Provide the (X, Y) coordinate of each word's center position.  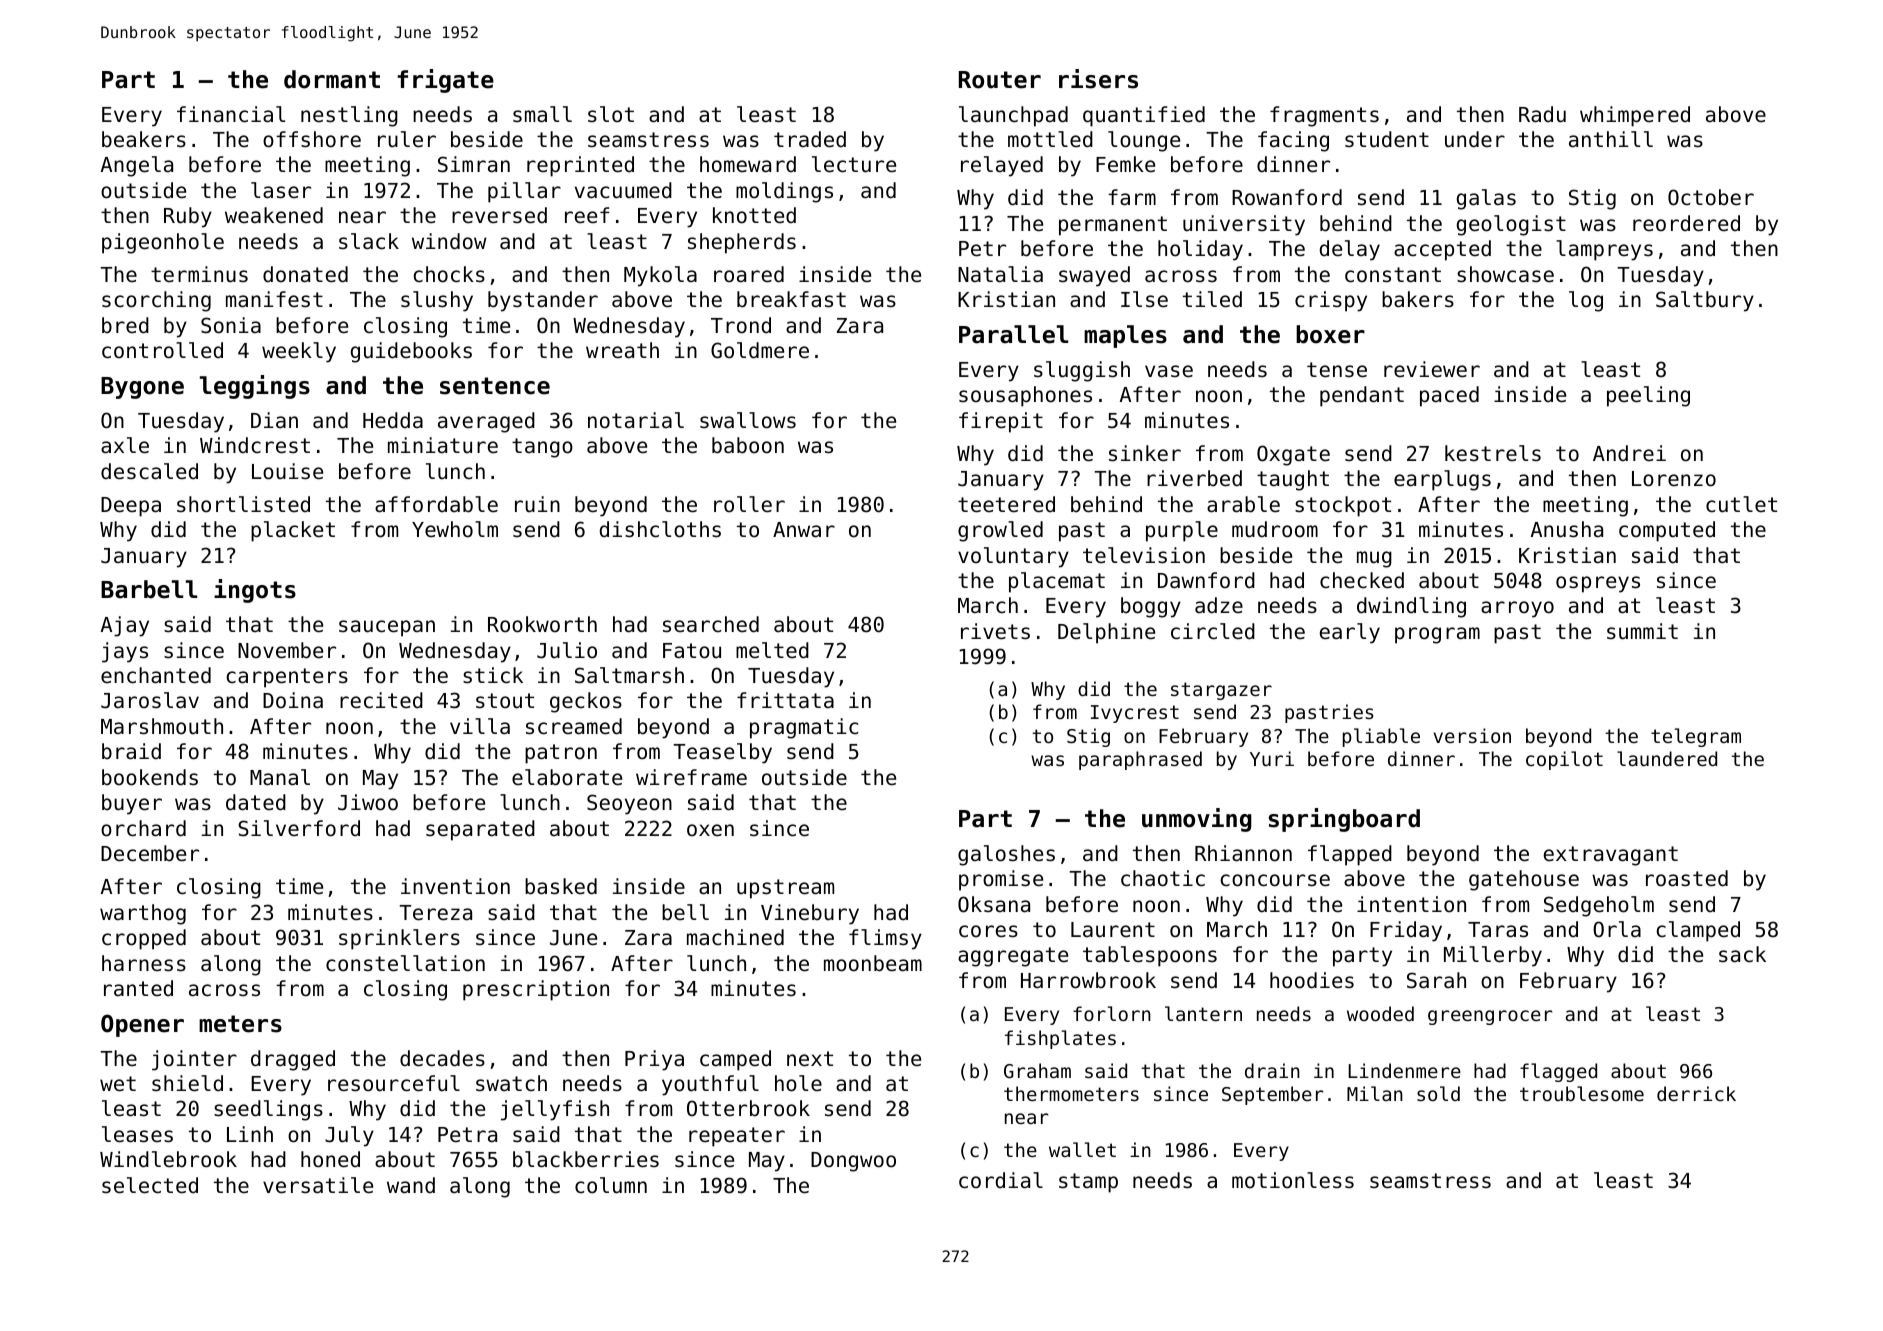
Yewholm (455, 529)
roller (749, 504)
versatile (318, 1185)
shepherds (742, 243)
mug (1374, 559)
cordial (1001, 1180)
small (542, 114)
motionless (1293, 1180)
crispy (1331, 301)
